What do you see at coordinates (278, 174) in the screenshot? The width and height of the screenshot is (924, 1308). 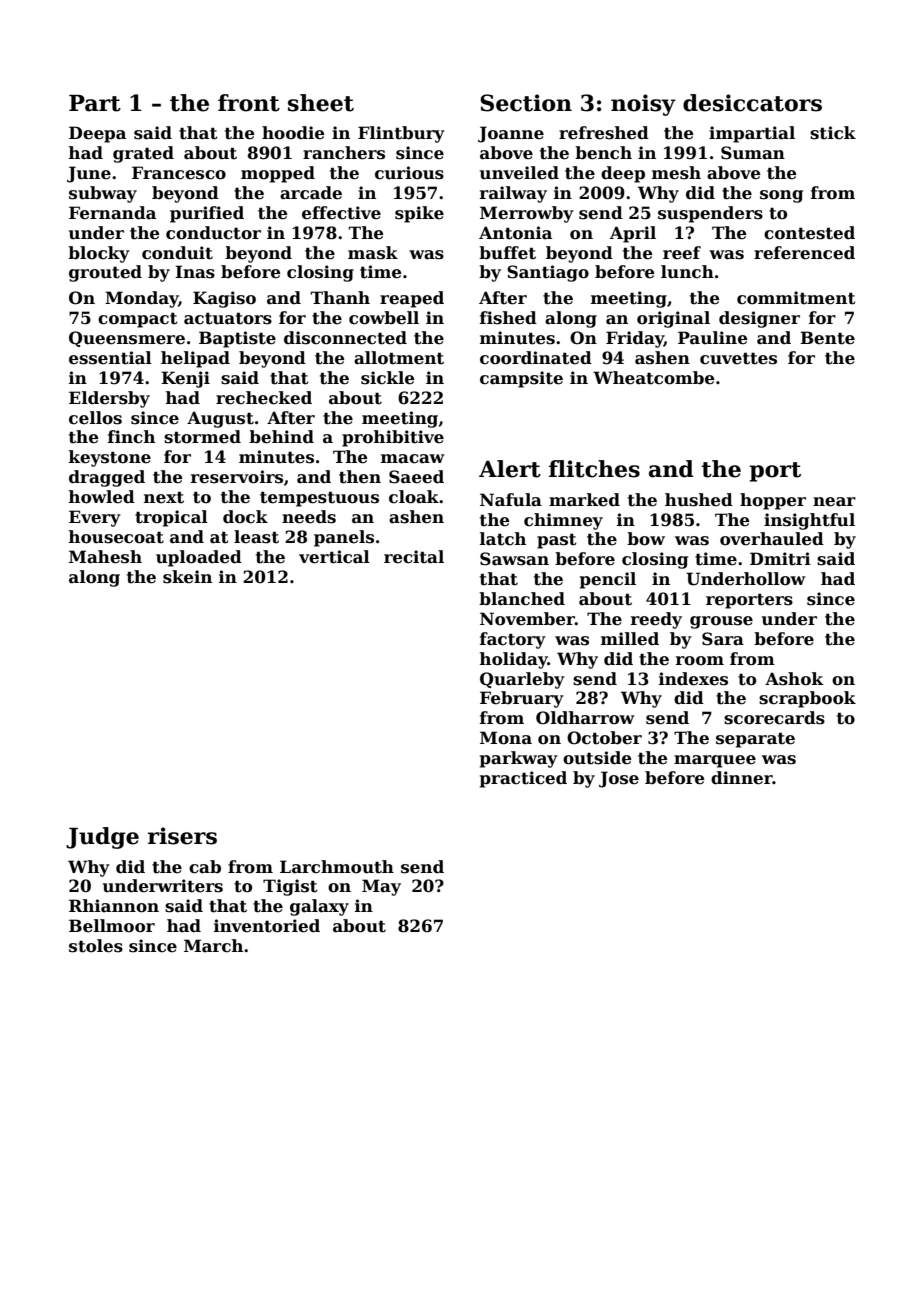 I see `mopped` at bounding box center [278, 174].
